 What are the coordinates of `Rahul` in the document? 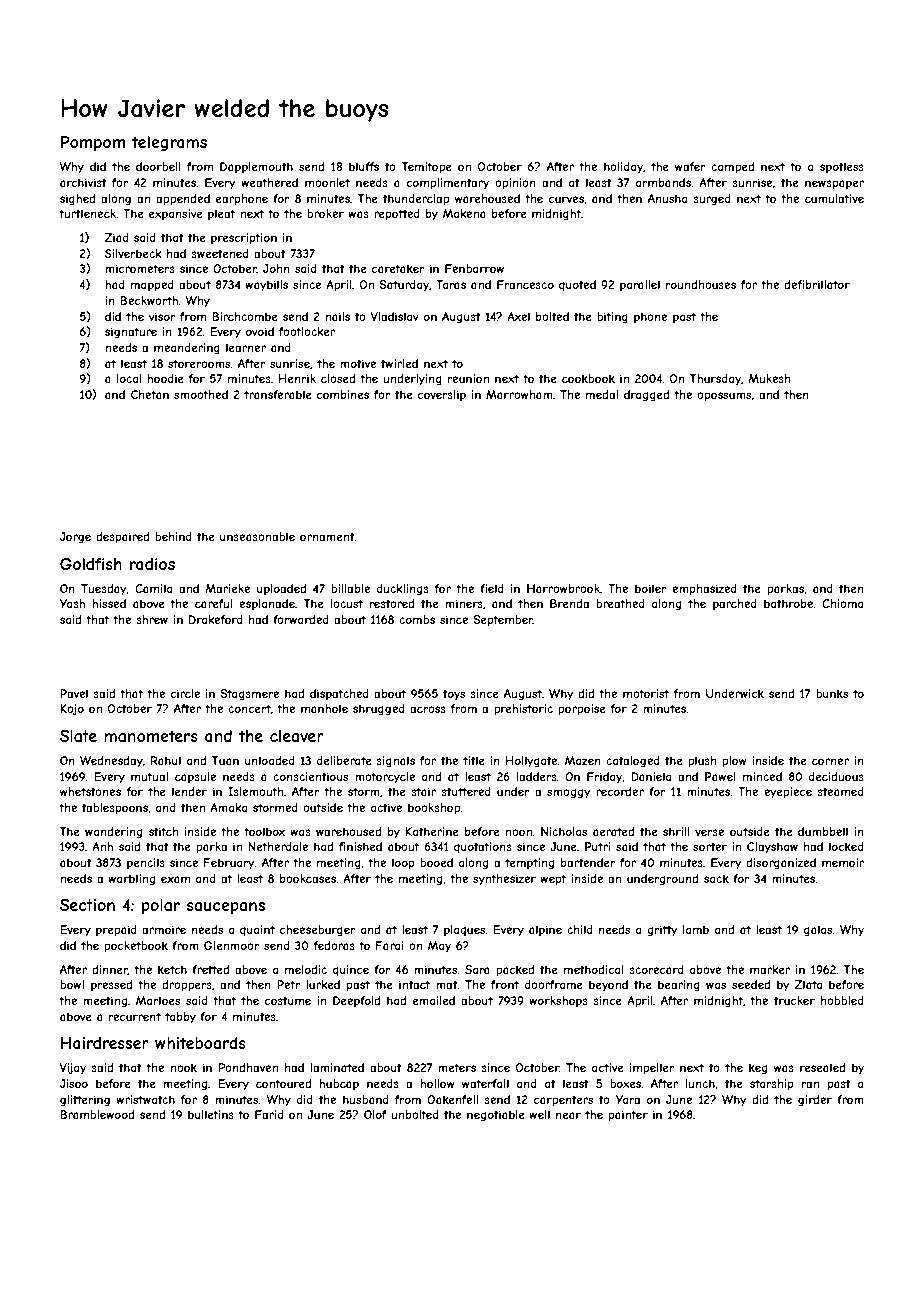 It's located at (166, 760).
